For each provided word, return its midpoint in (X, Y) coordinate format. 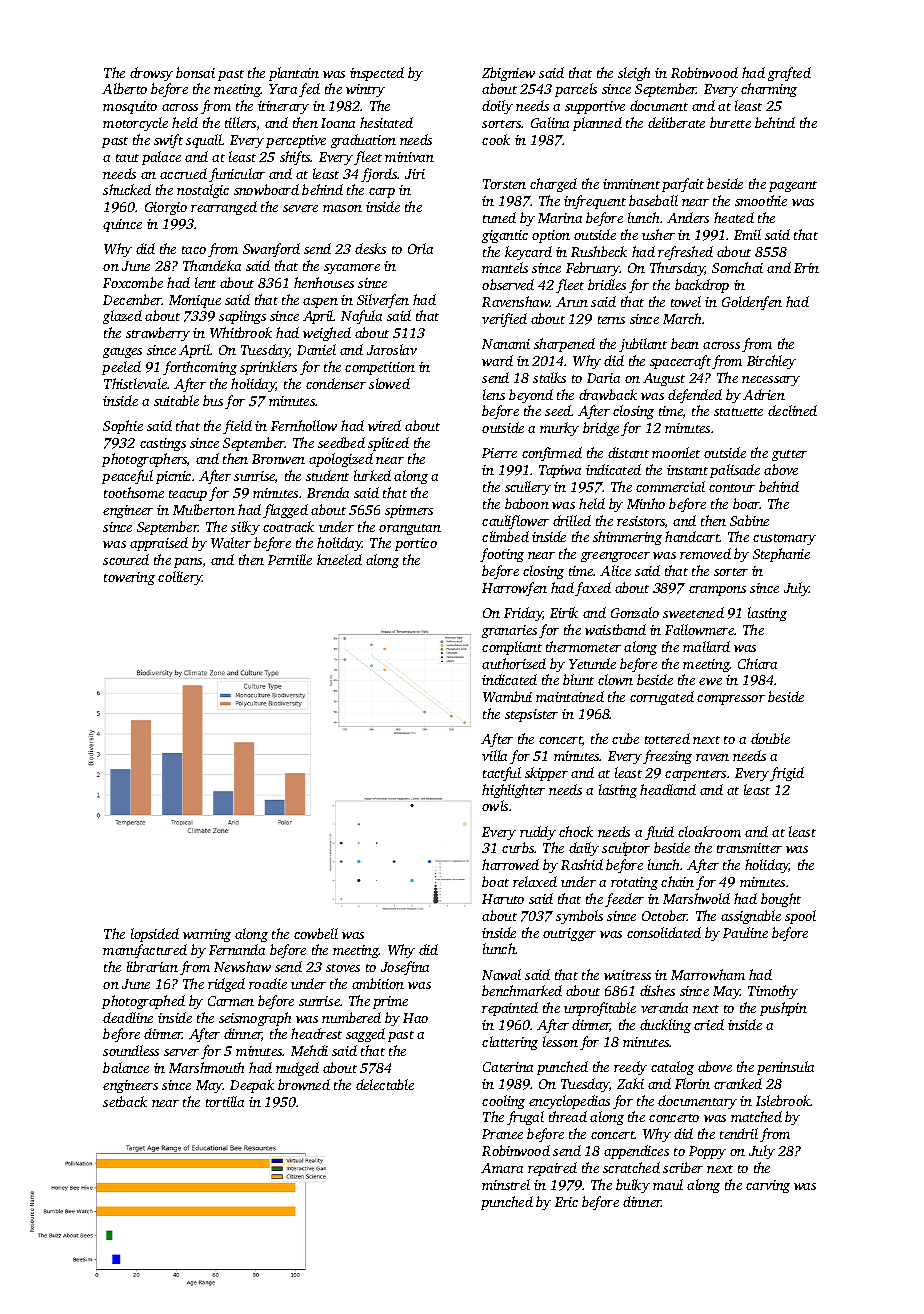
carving (768, 1186)
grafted (789, 74)
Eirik (564, 612)
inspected (377, 74)
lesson (560, 1041)
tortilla (225, 1101)
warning (207, 935)
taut (127, 158)
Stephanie (781, 555)
